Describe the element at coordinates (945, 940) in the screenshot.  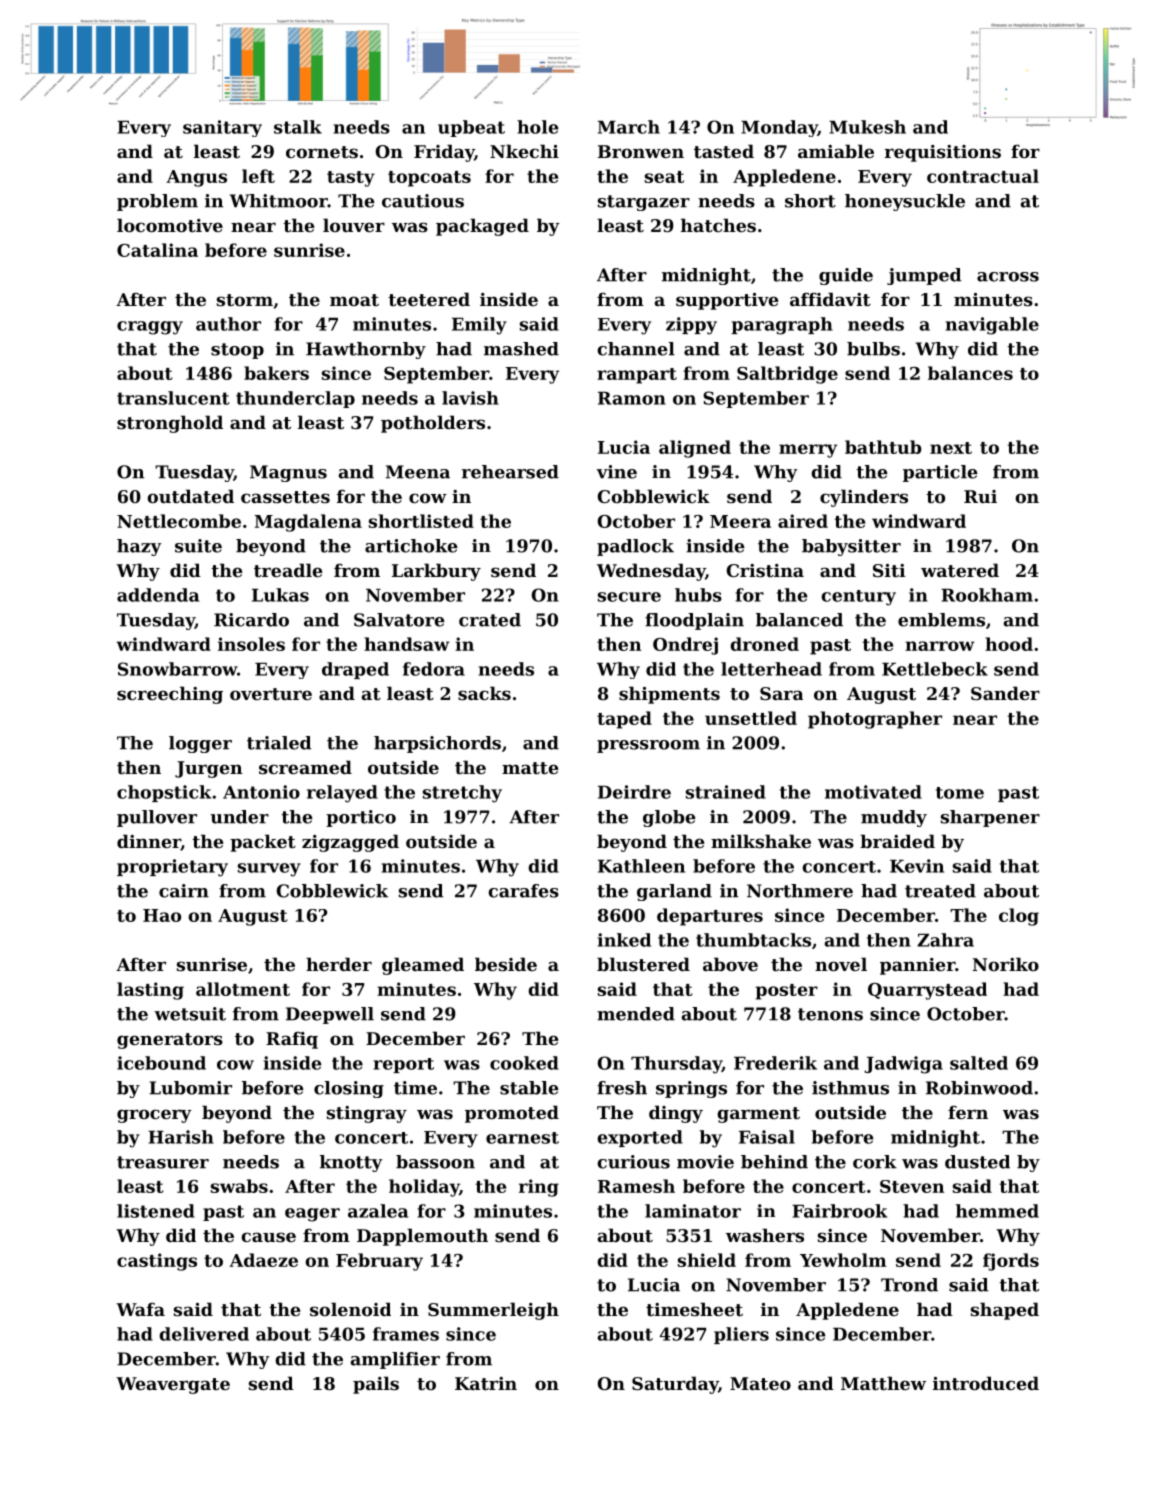
I see `Zahra` at that location.
